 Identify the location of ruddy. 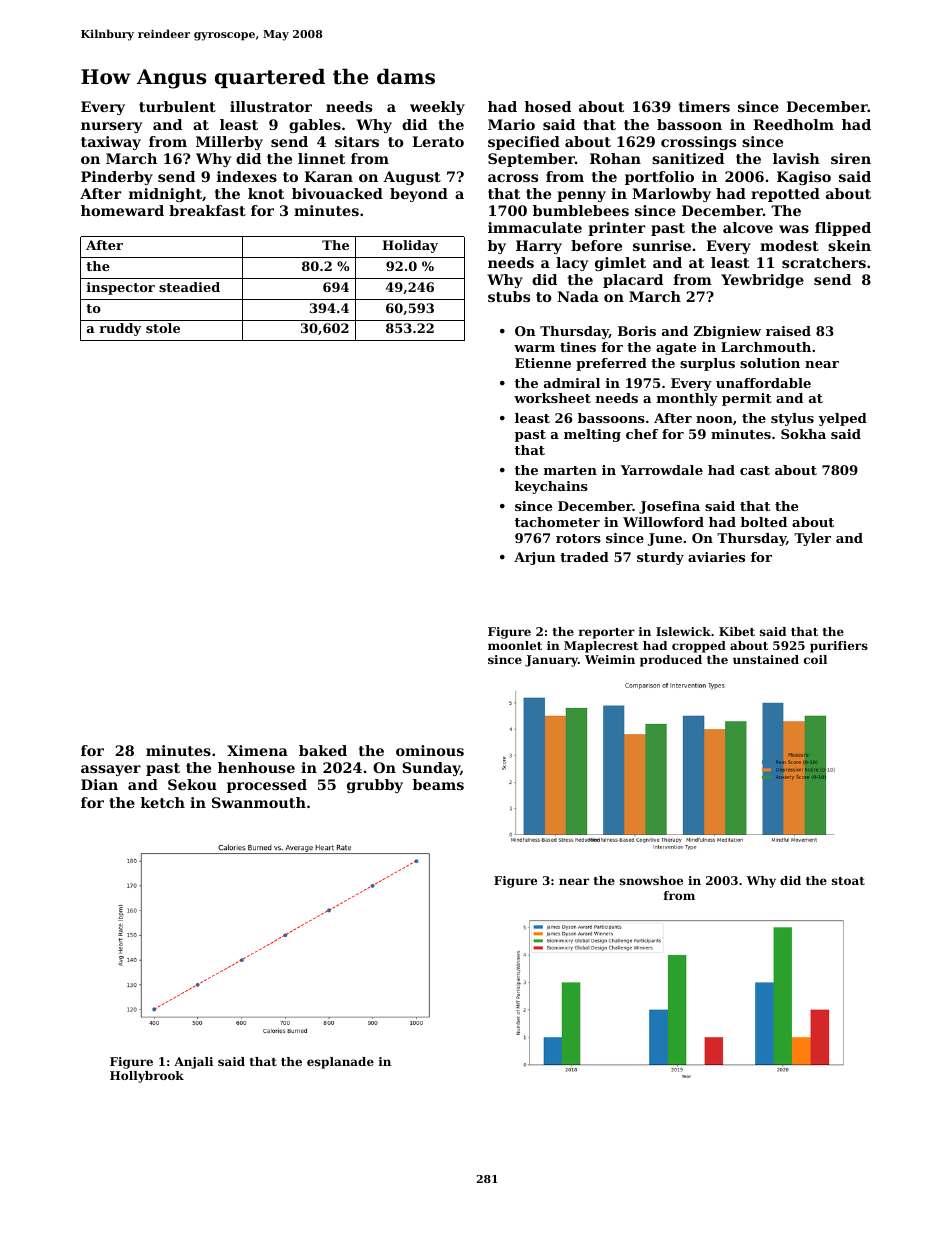
(120, 329).
